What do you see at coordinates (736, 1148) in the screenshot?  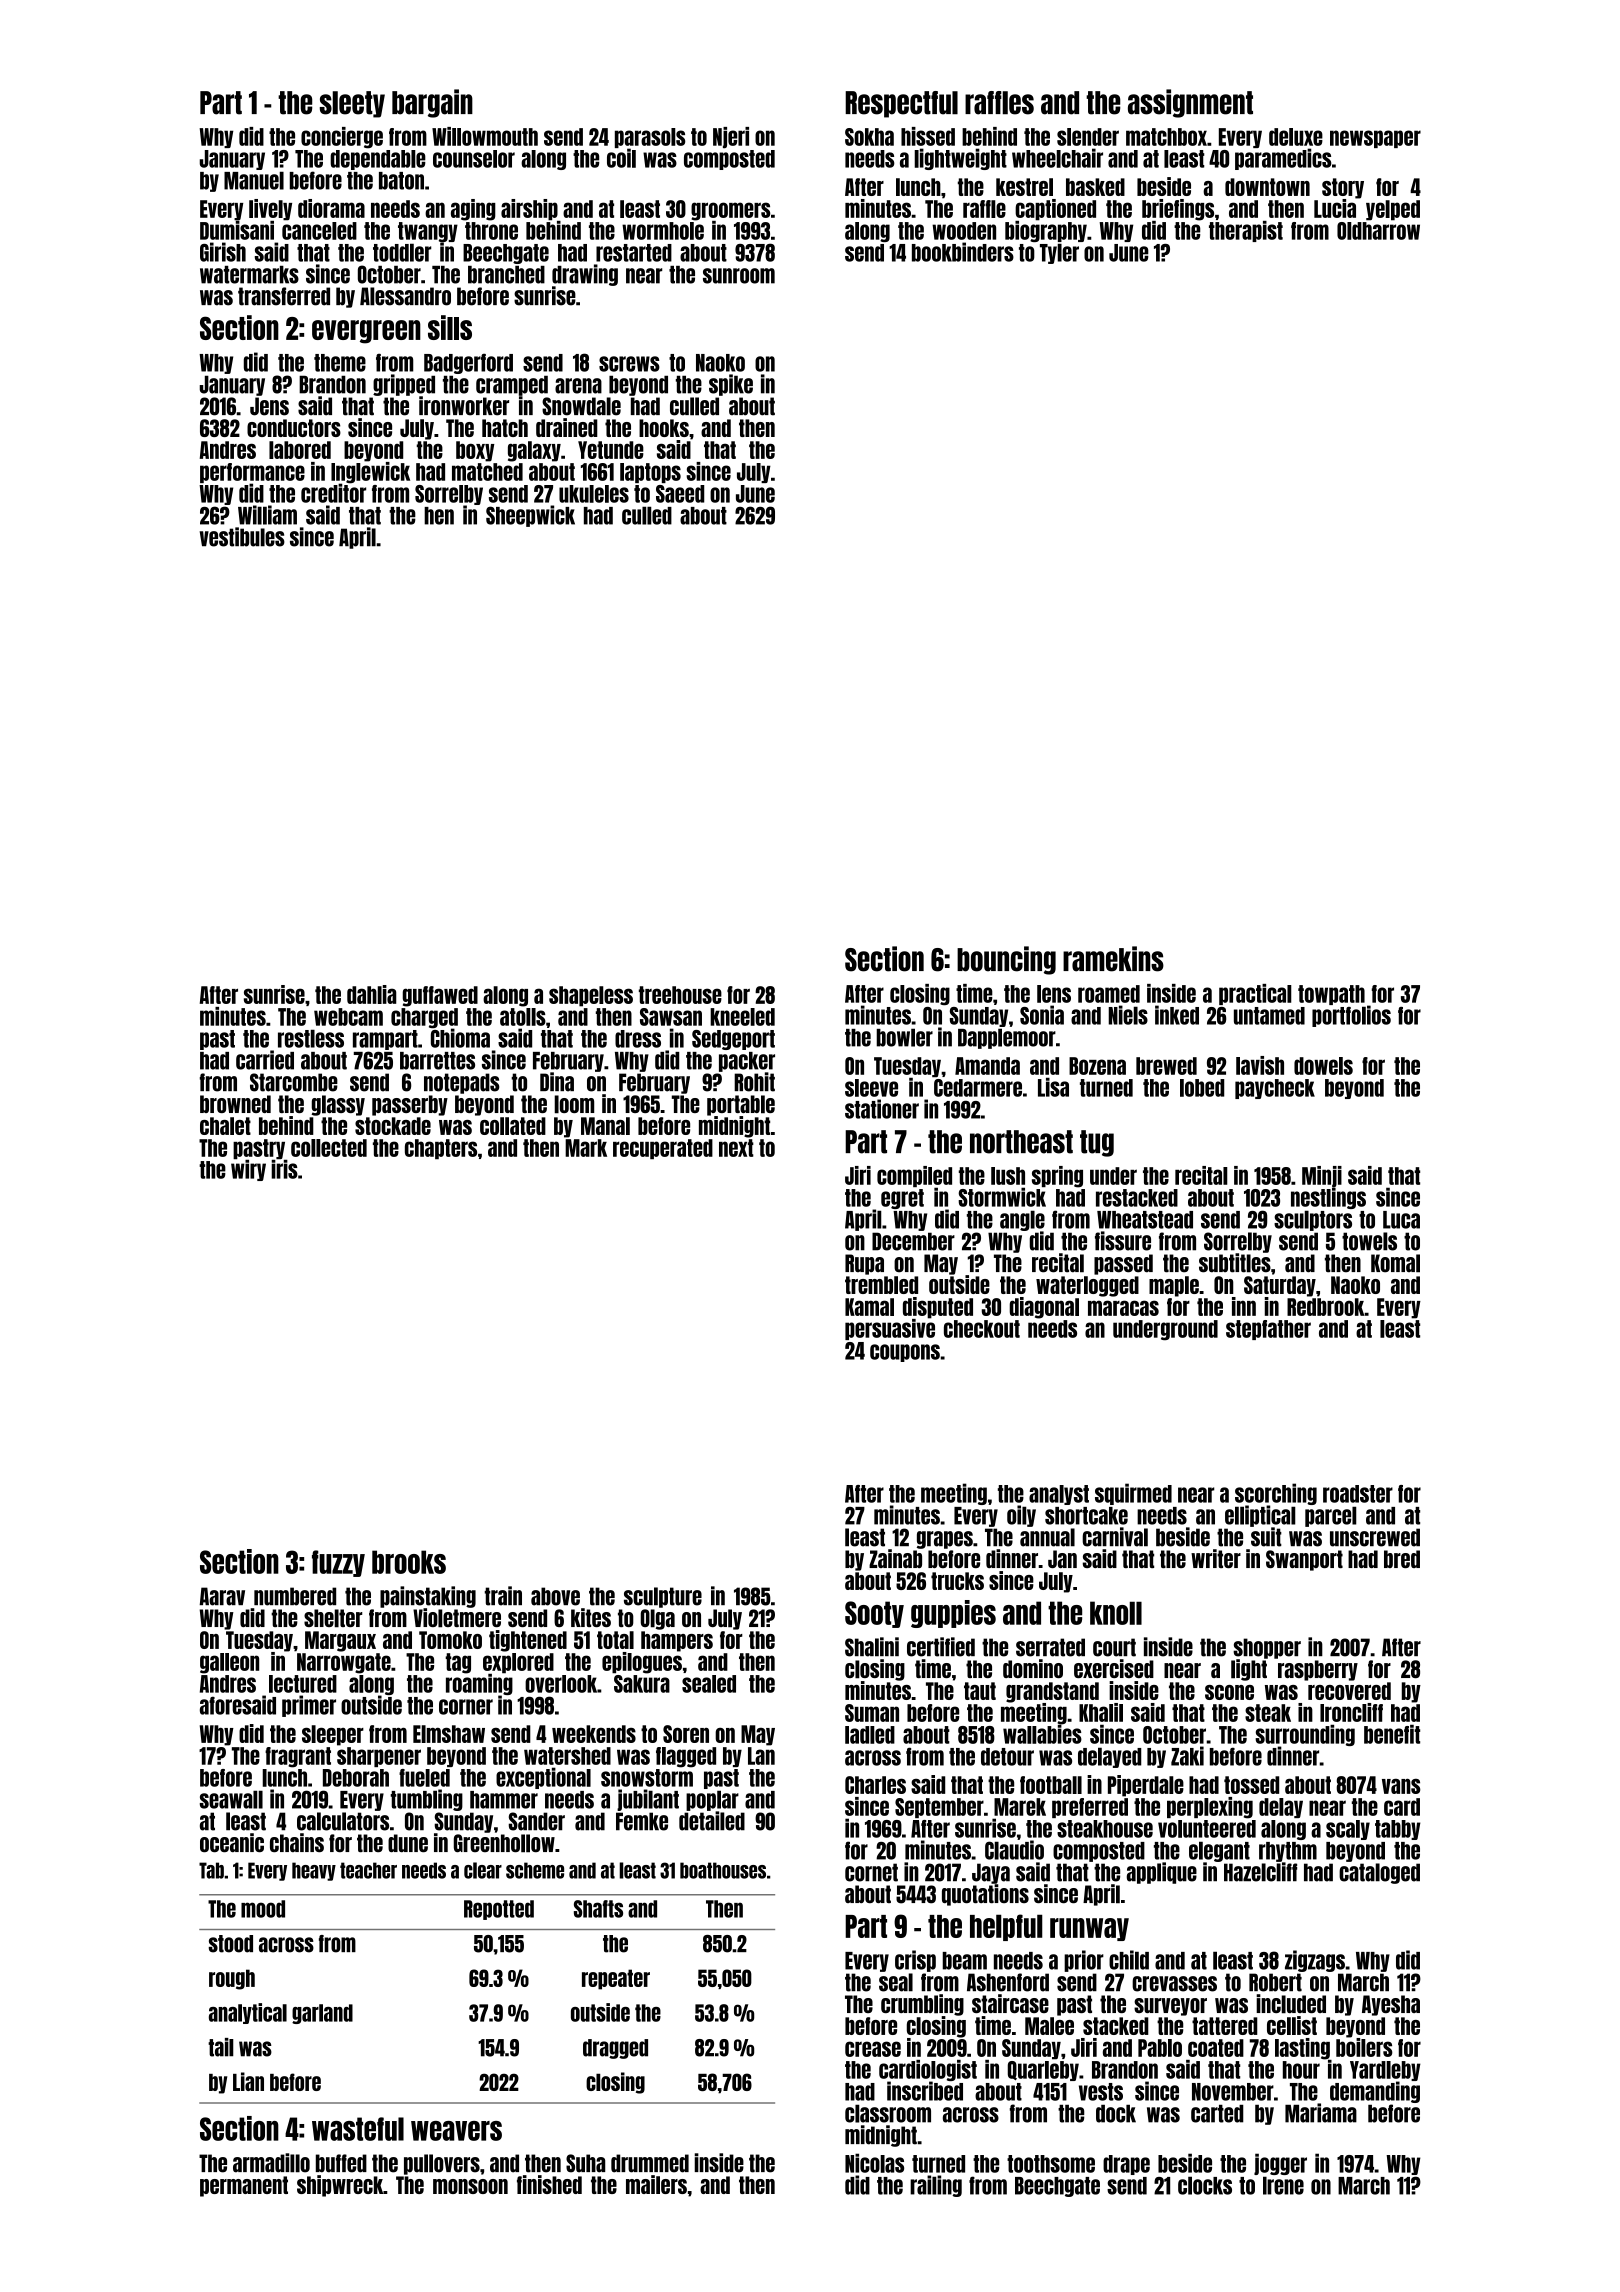 I see `next` at bounding box center [736, 1148].
